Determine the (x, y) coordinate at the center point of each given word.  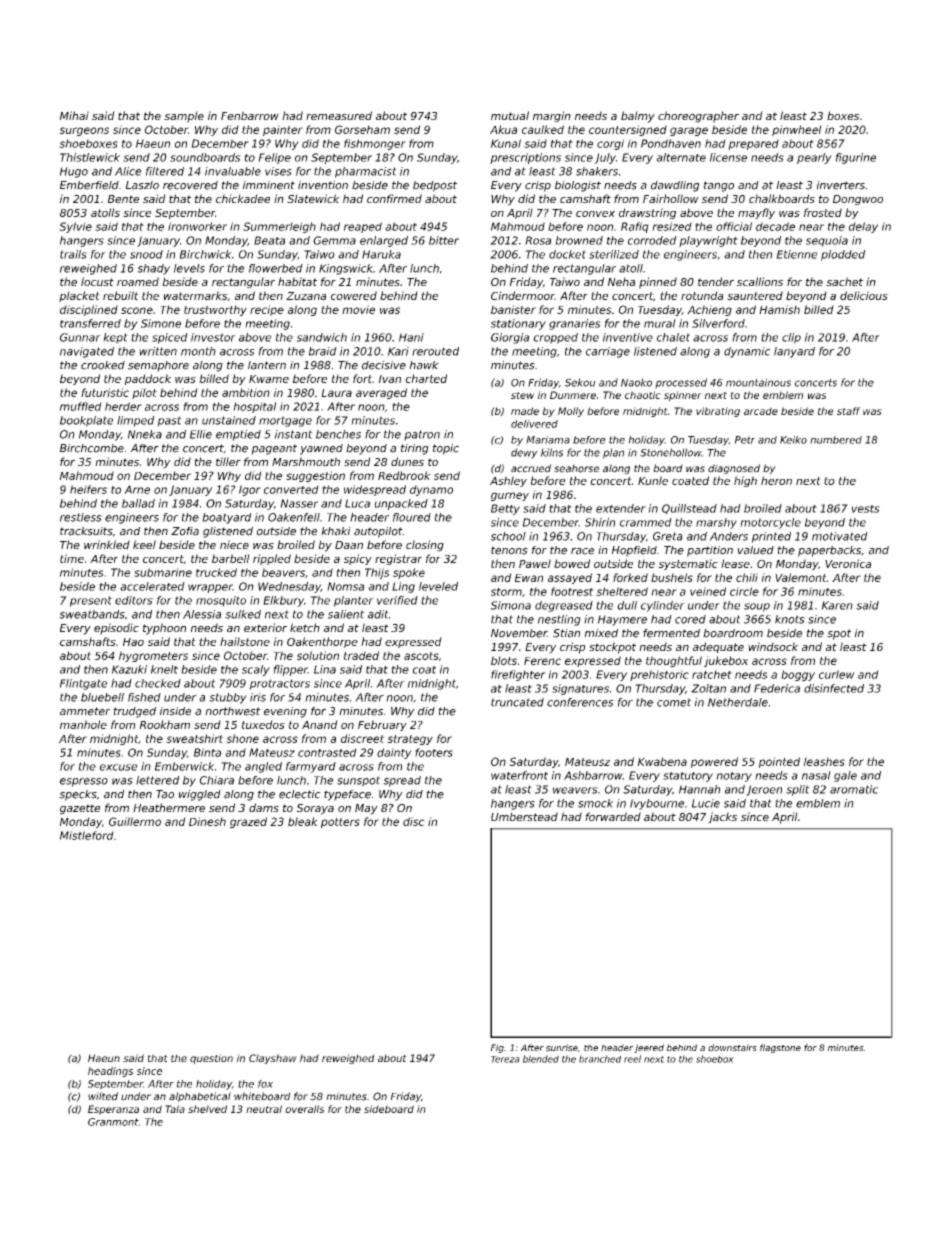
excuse (118, 767)
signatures (580, 689)
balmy (638, 117)
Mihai (74, 115)
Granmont (113, 1122)
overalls (304, 1109)
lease (735, 563)
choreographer (698, 117)
